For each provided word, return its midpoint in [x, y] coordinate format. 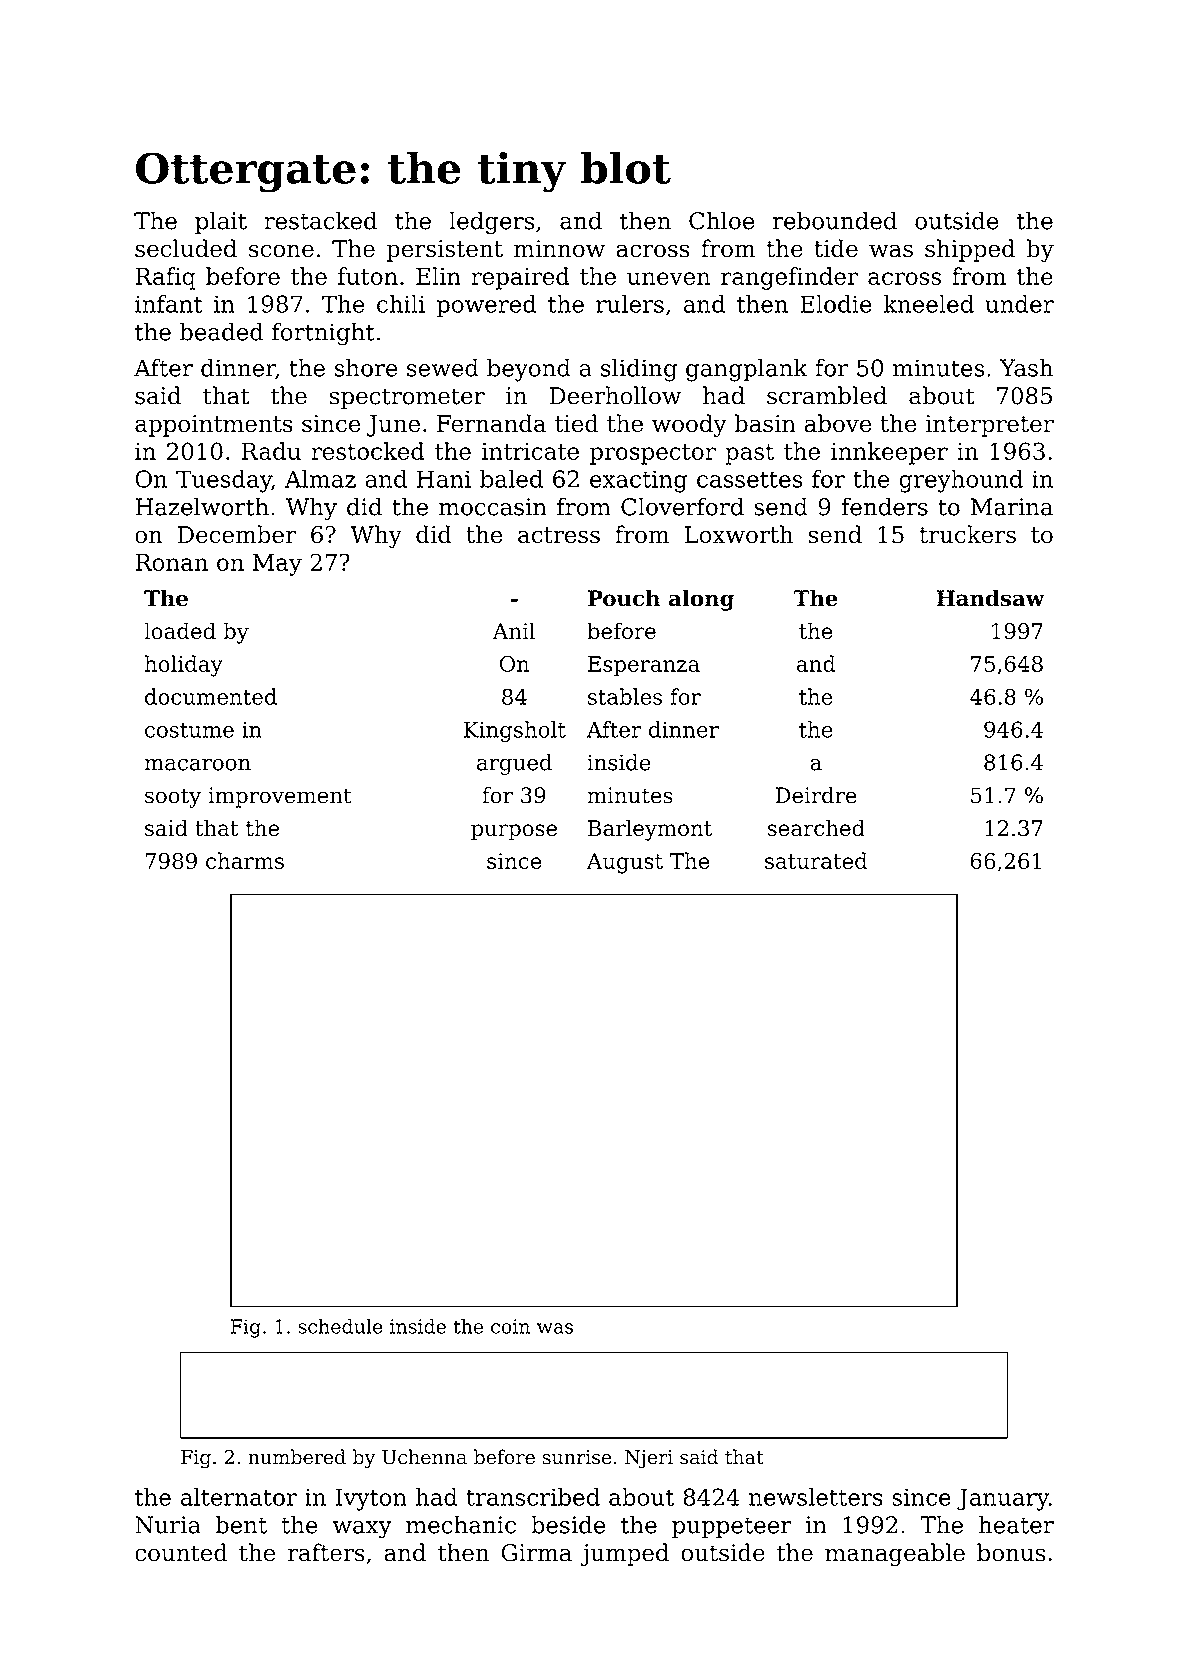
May [277, 565]
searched [816, 828]
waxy [362, 1530]
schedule [340, 1326]
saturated [816, 860]
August [625, 863]
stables [625, 696]
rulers [630, 304]
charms [245, 860]
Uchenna [424, 1457]
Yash [1026, 367]
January [1003, 1499]
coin [510, 1326]
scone [281, 251]
